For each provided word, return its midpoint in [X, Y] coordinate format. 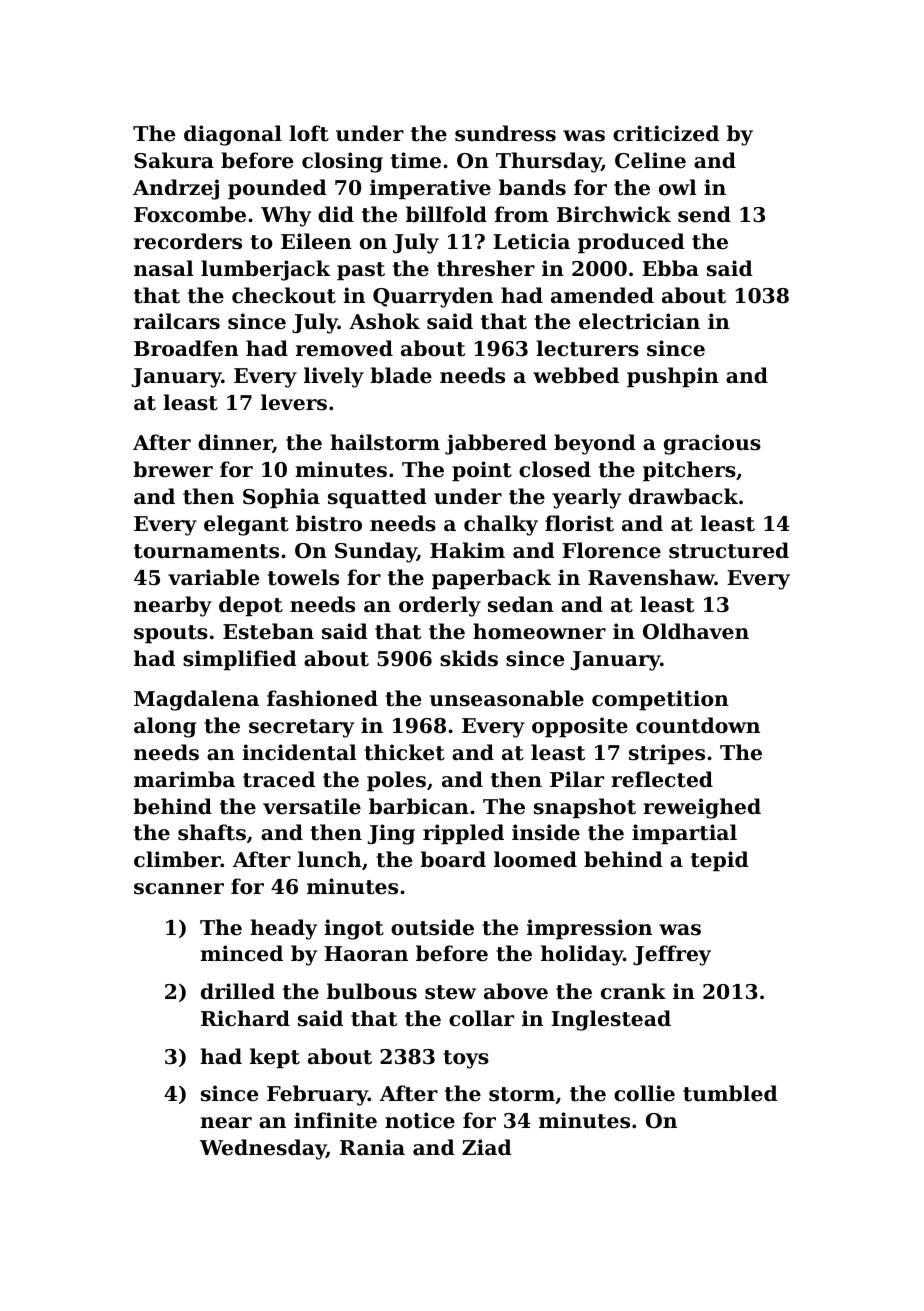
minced [241, 953]
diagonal [233, 135]
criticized [666, 133]
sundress [505, 133]
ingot [354, 929]
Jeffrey [672, 955]
